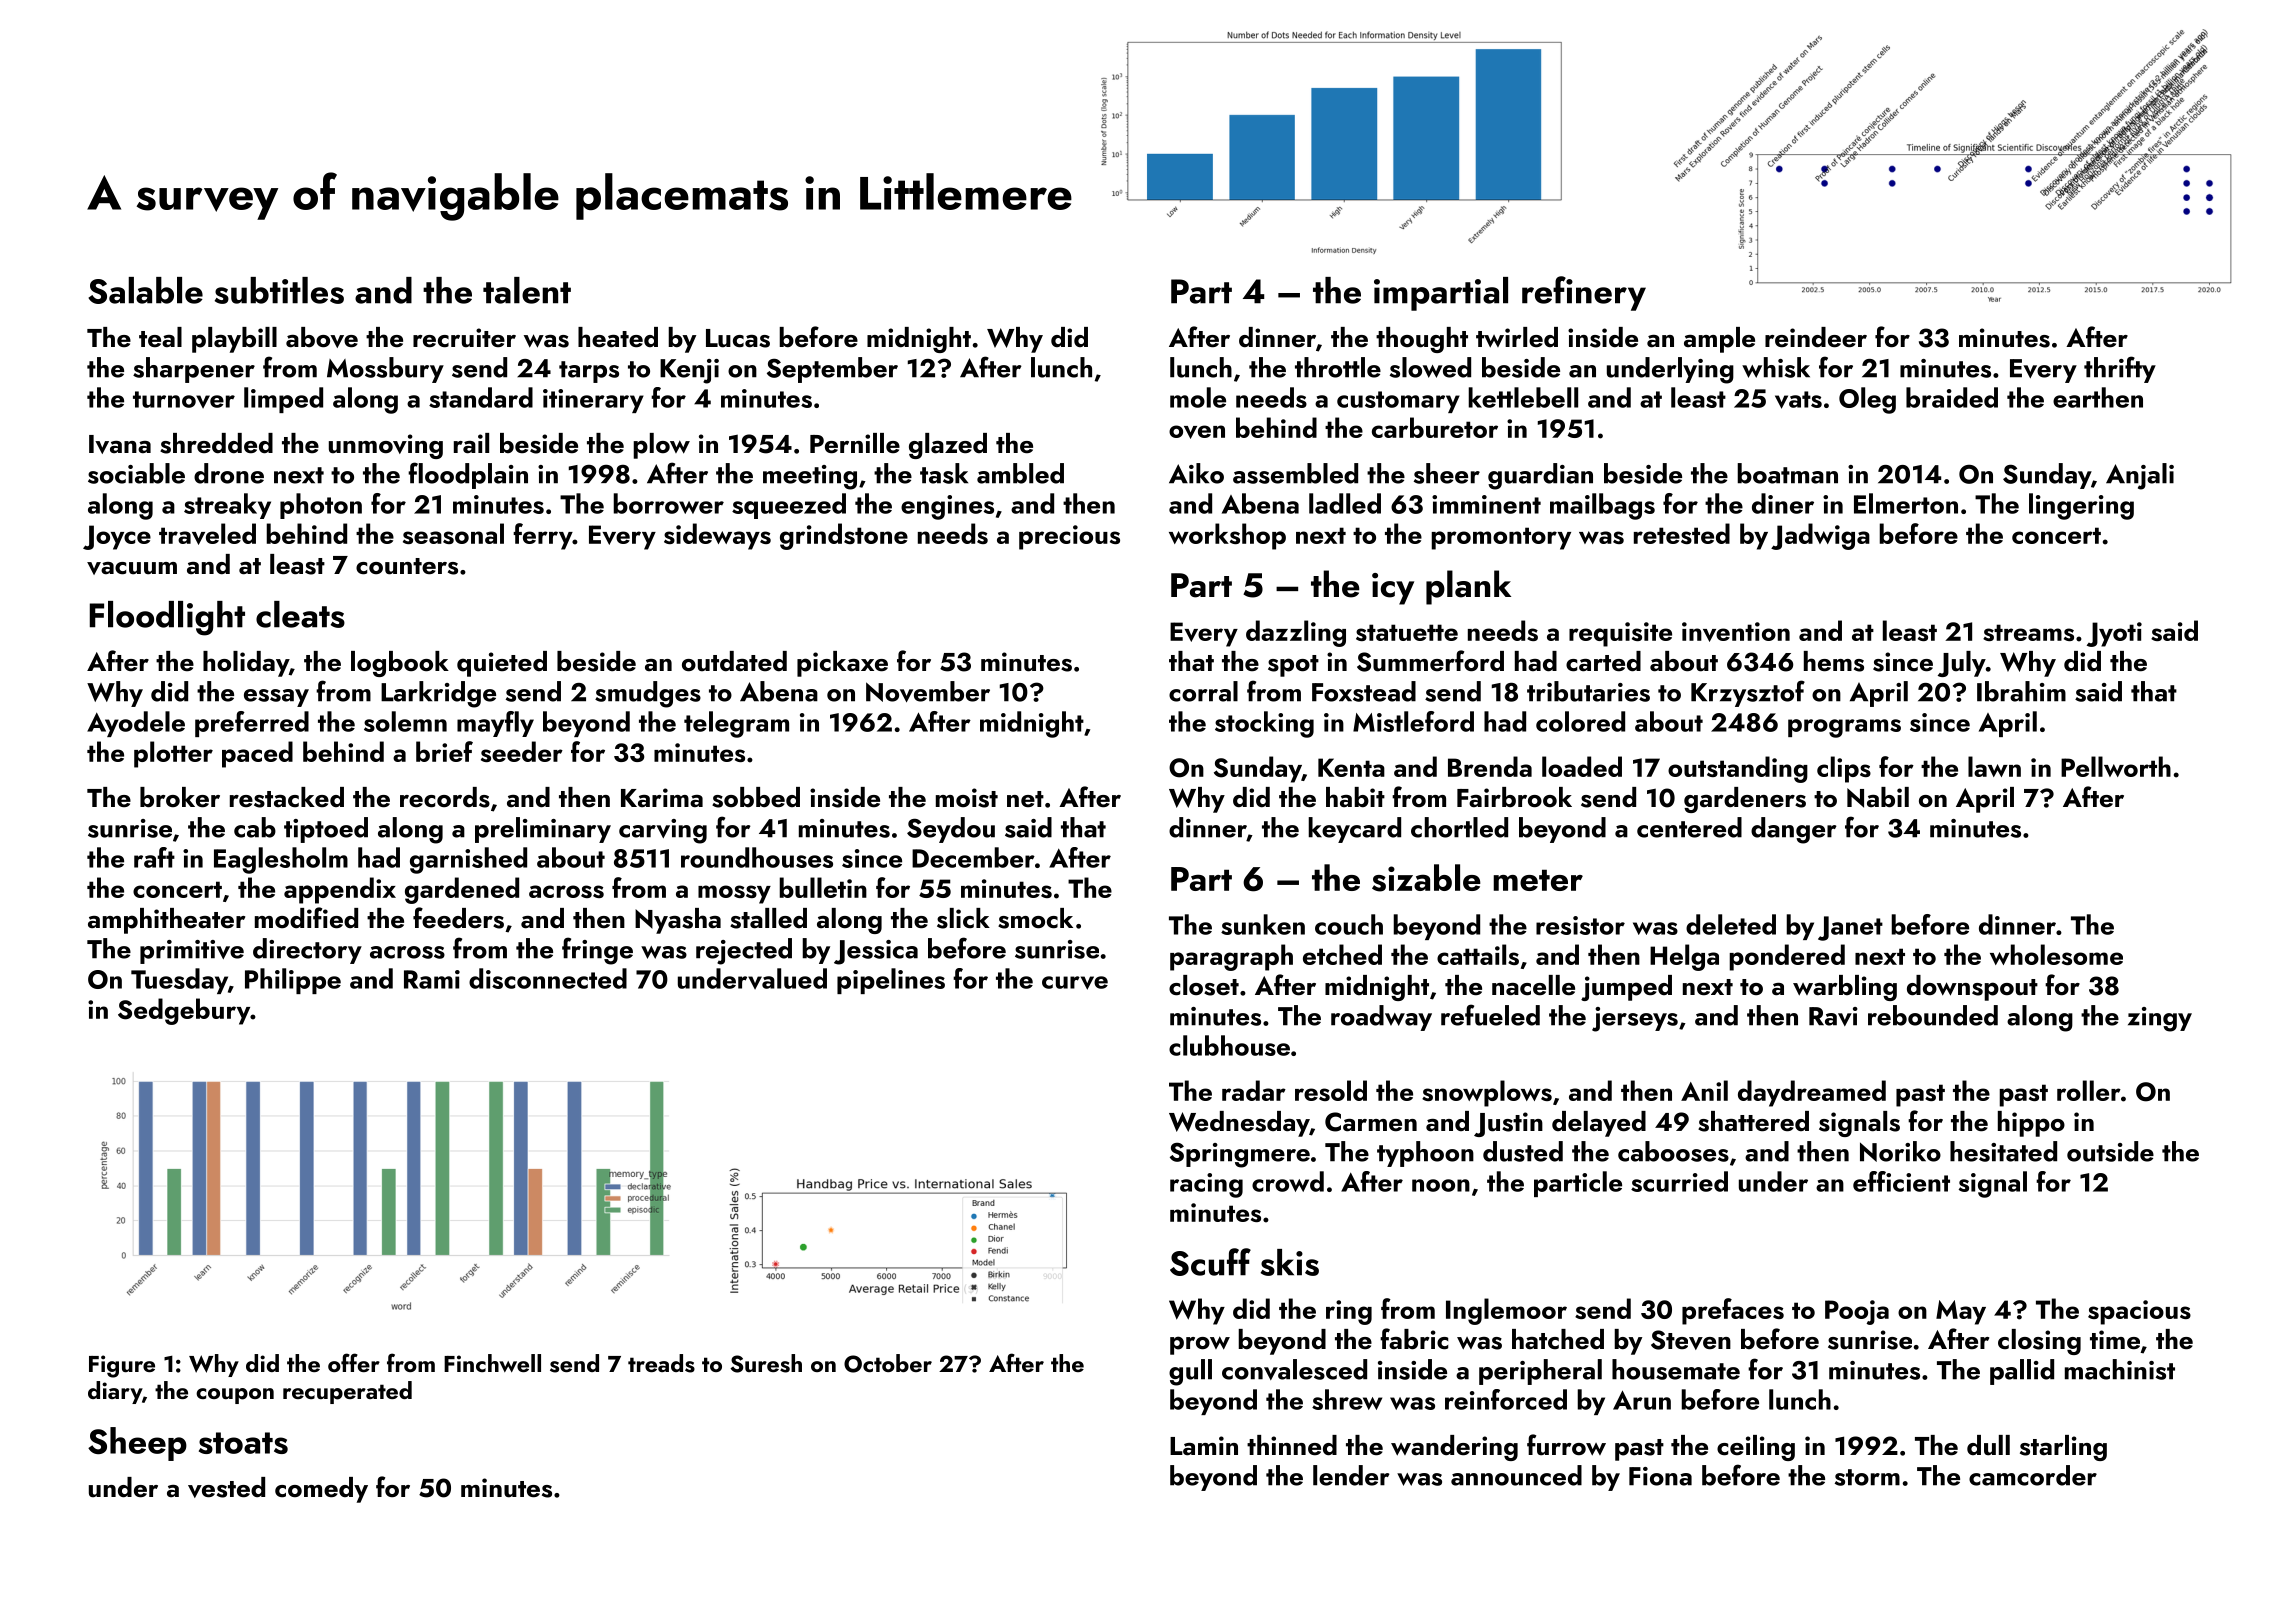  What do you see at coordinates (1816, 337) in the screenshot?
I see `reindeer` at bounding box center [1816, 337].
